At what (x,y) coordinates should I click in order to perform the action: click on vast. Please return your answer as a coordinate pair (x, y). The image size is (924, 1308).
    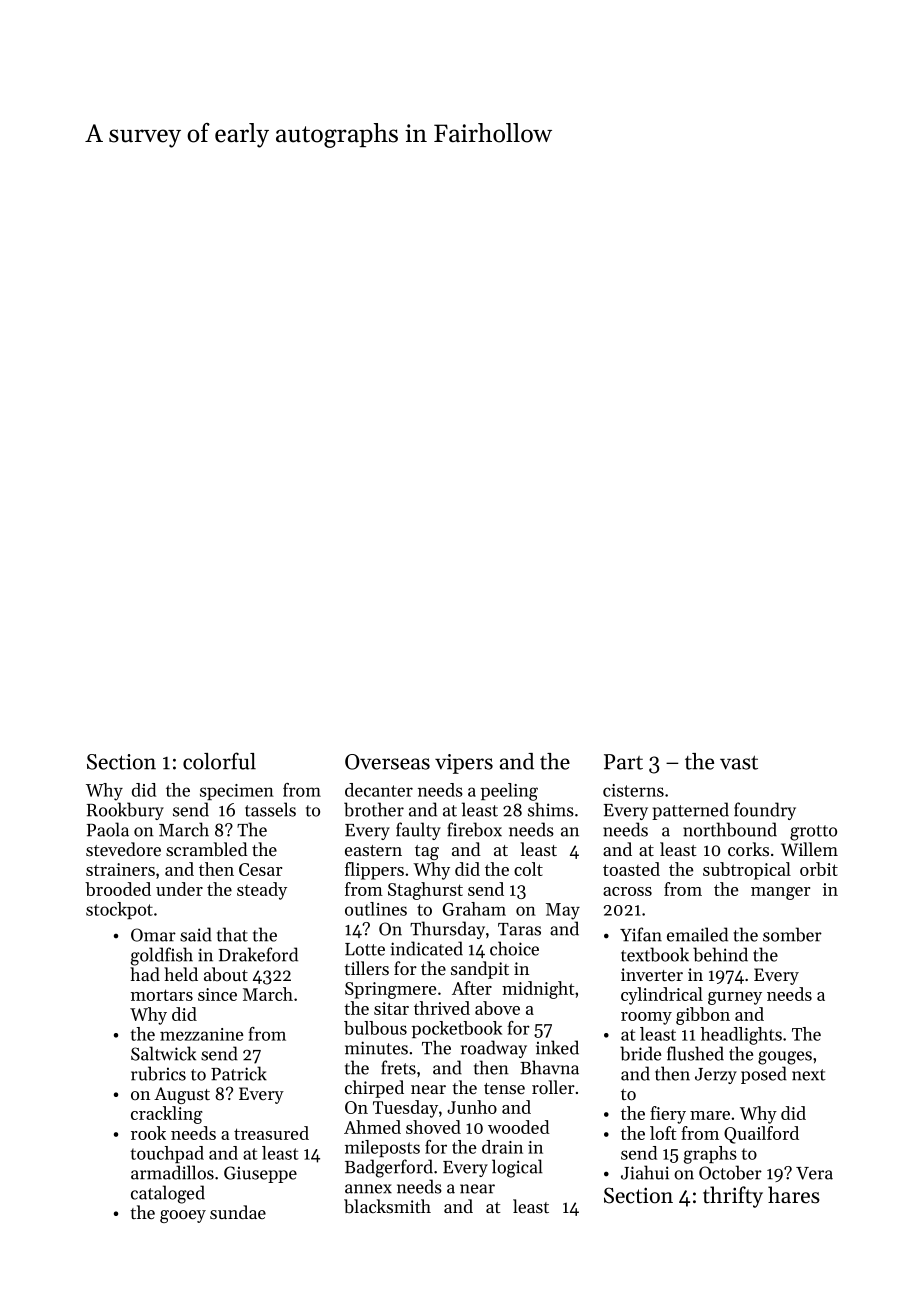
    Looking at the image, I should click on (739, 762).
